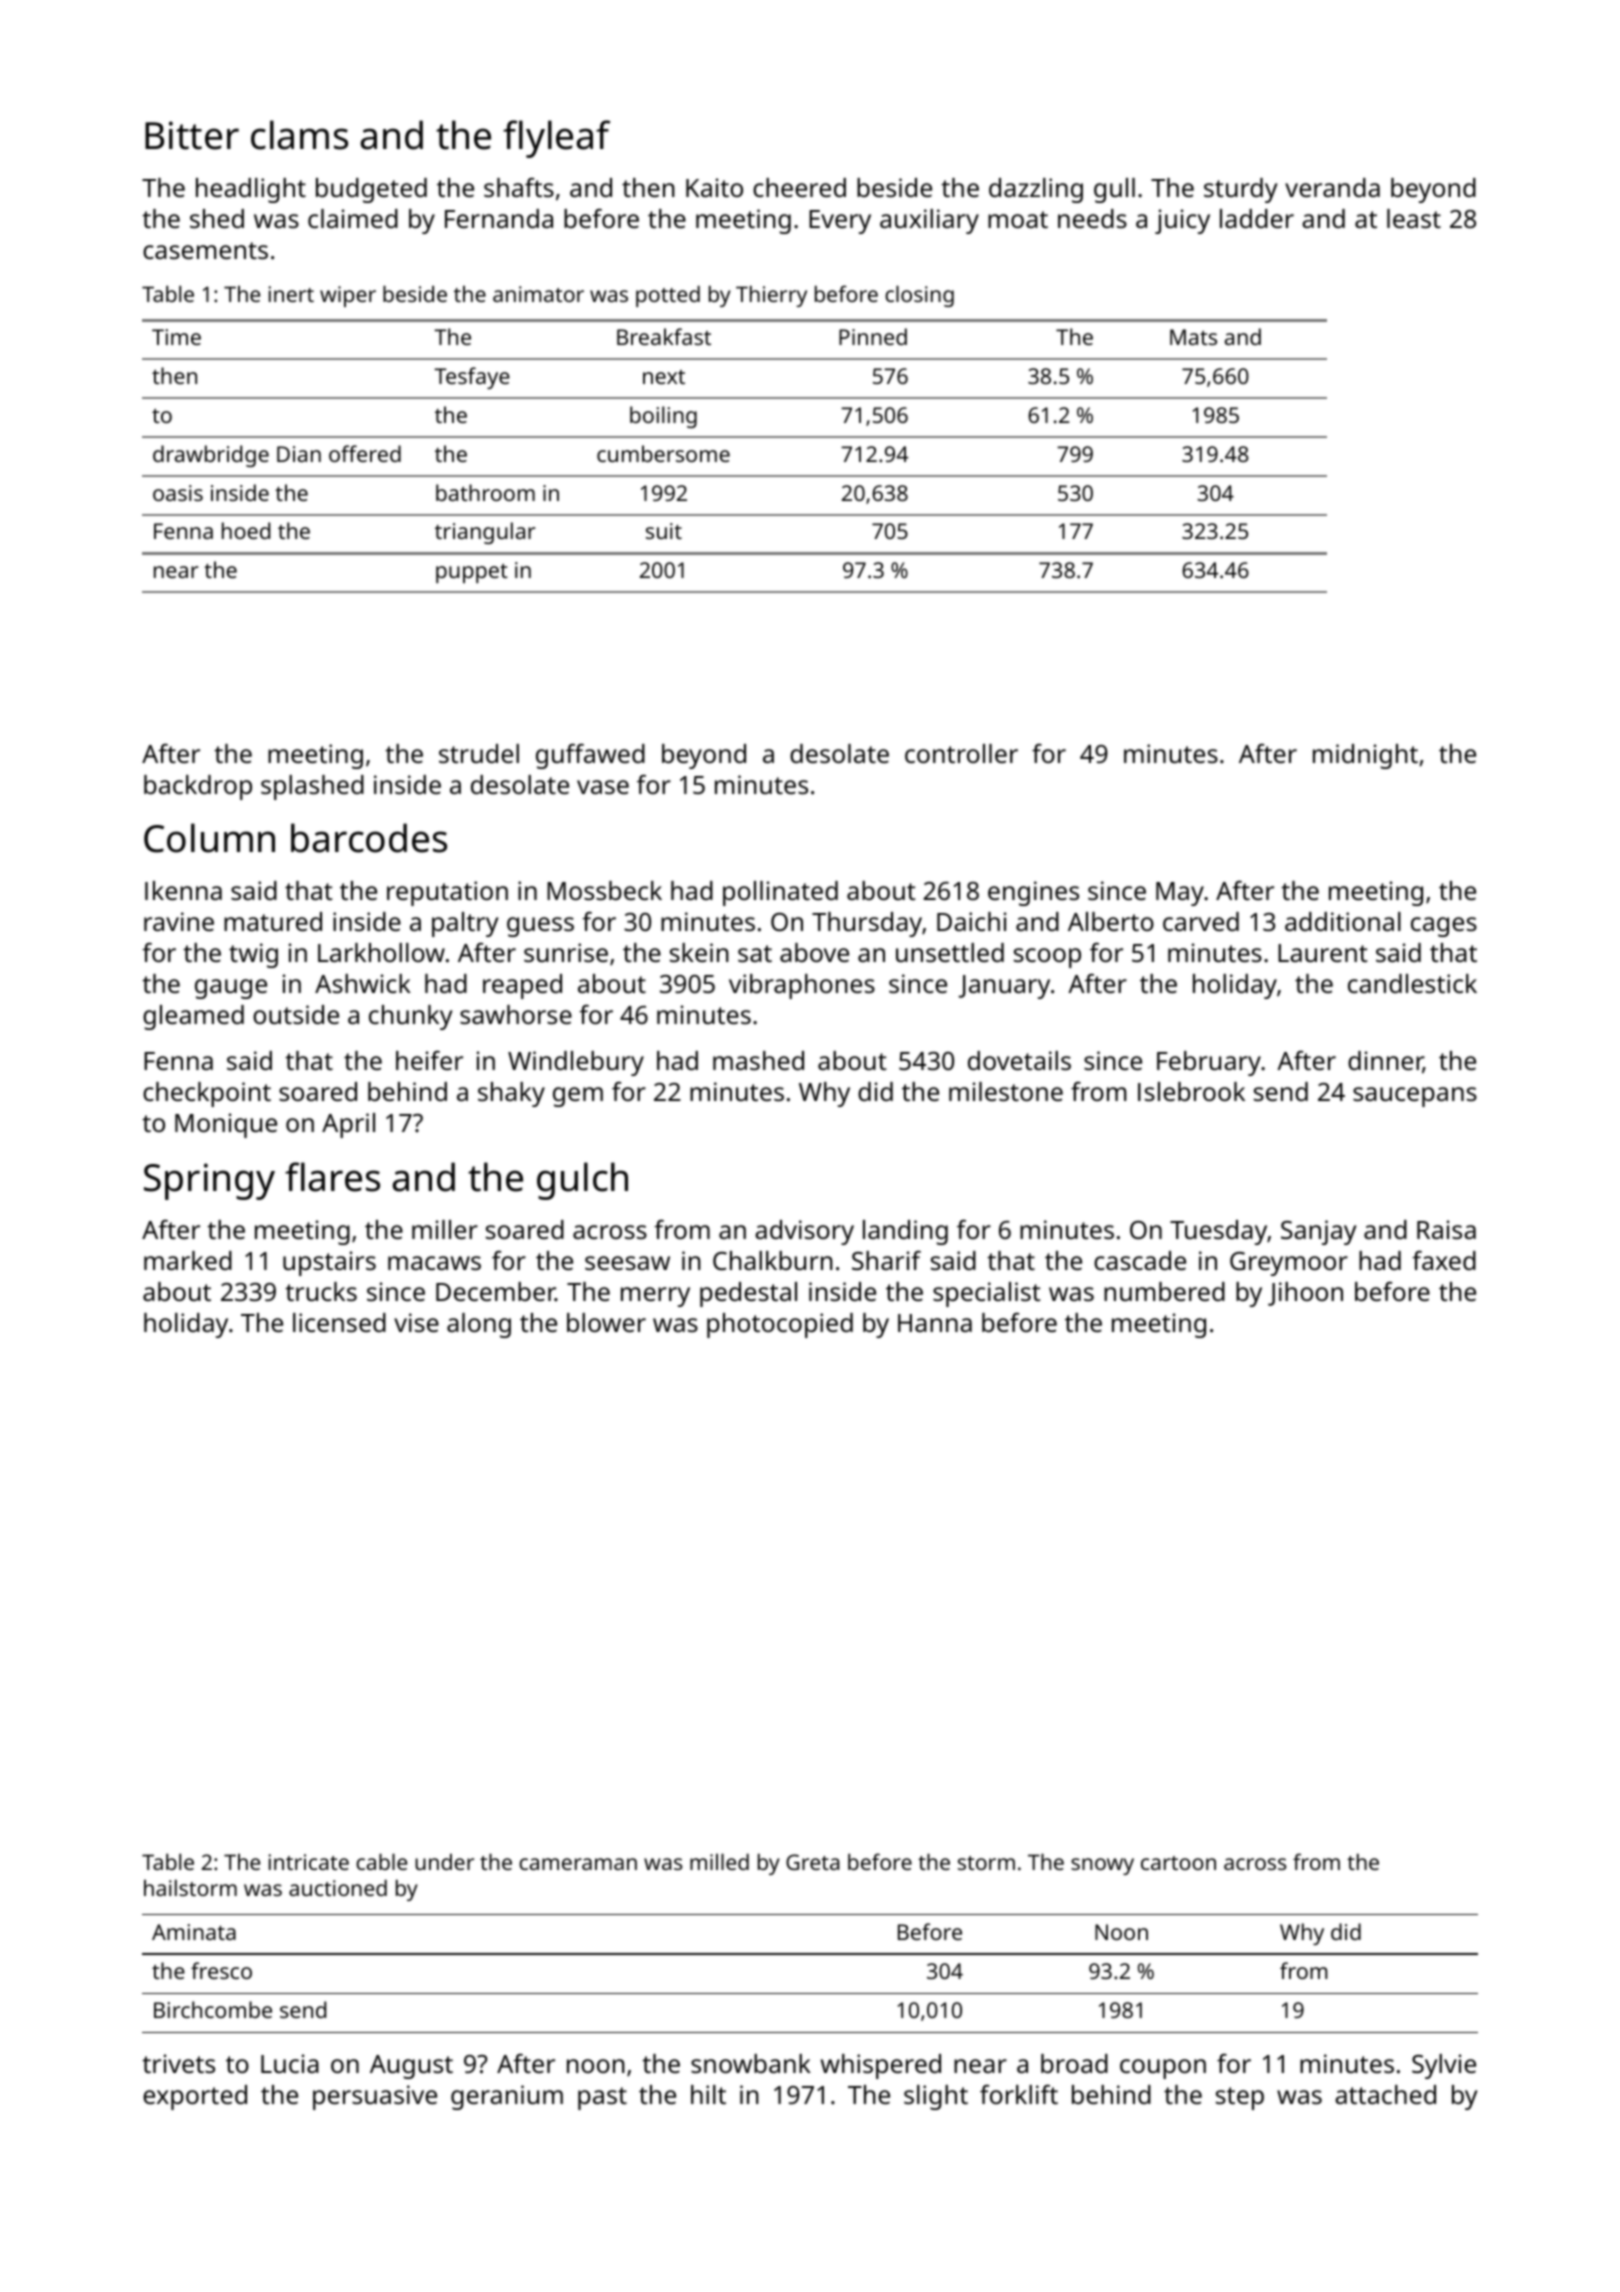 The width and height of the document is (1620, 2292). Describe the element at coordinates (936, 2097) in the document. I see `slight` at that location.
